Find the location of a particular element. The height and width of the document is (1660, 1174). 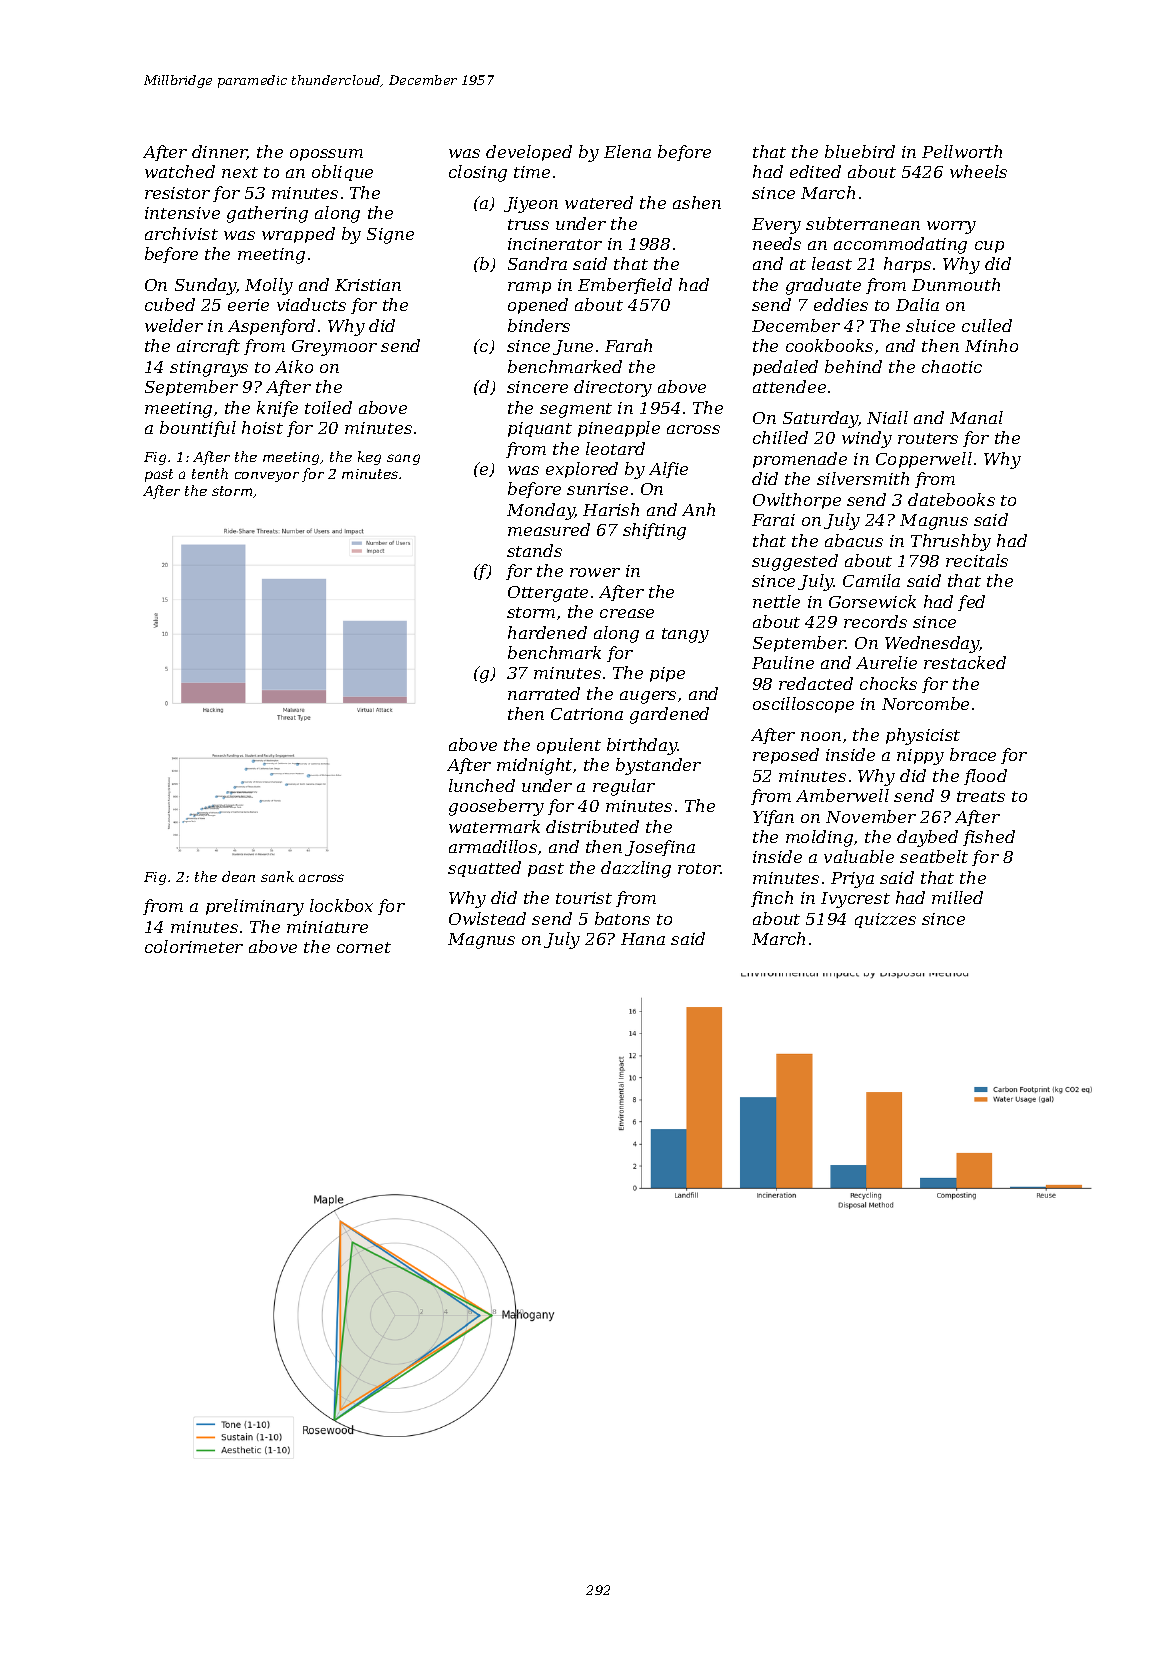

developed is located at coordinates (529, 153).
